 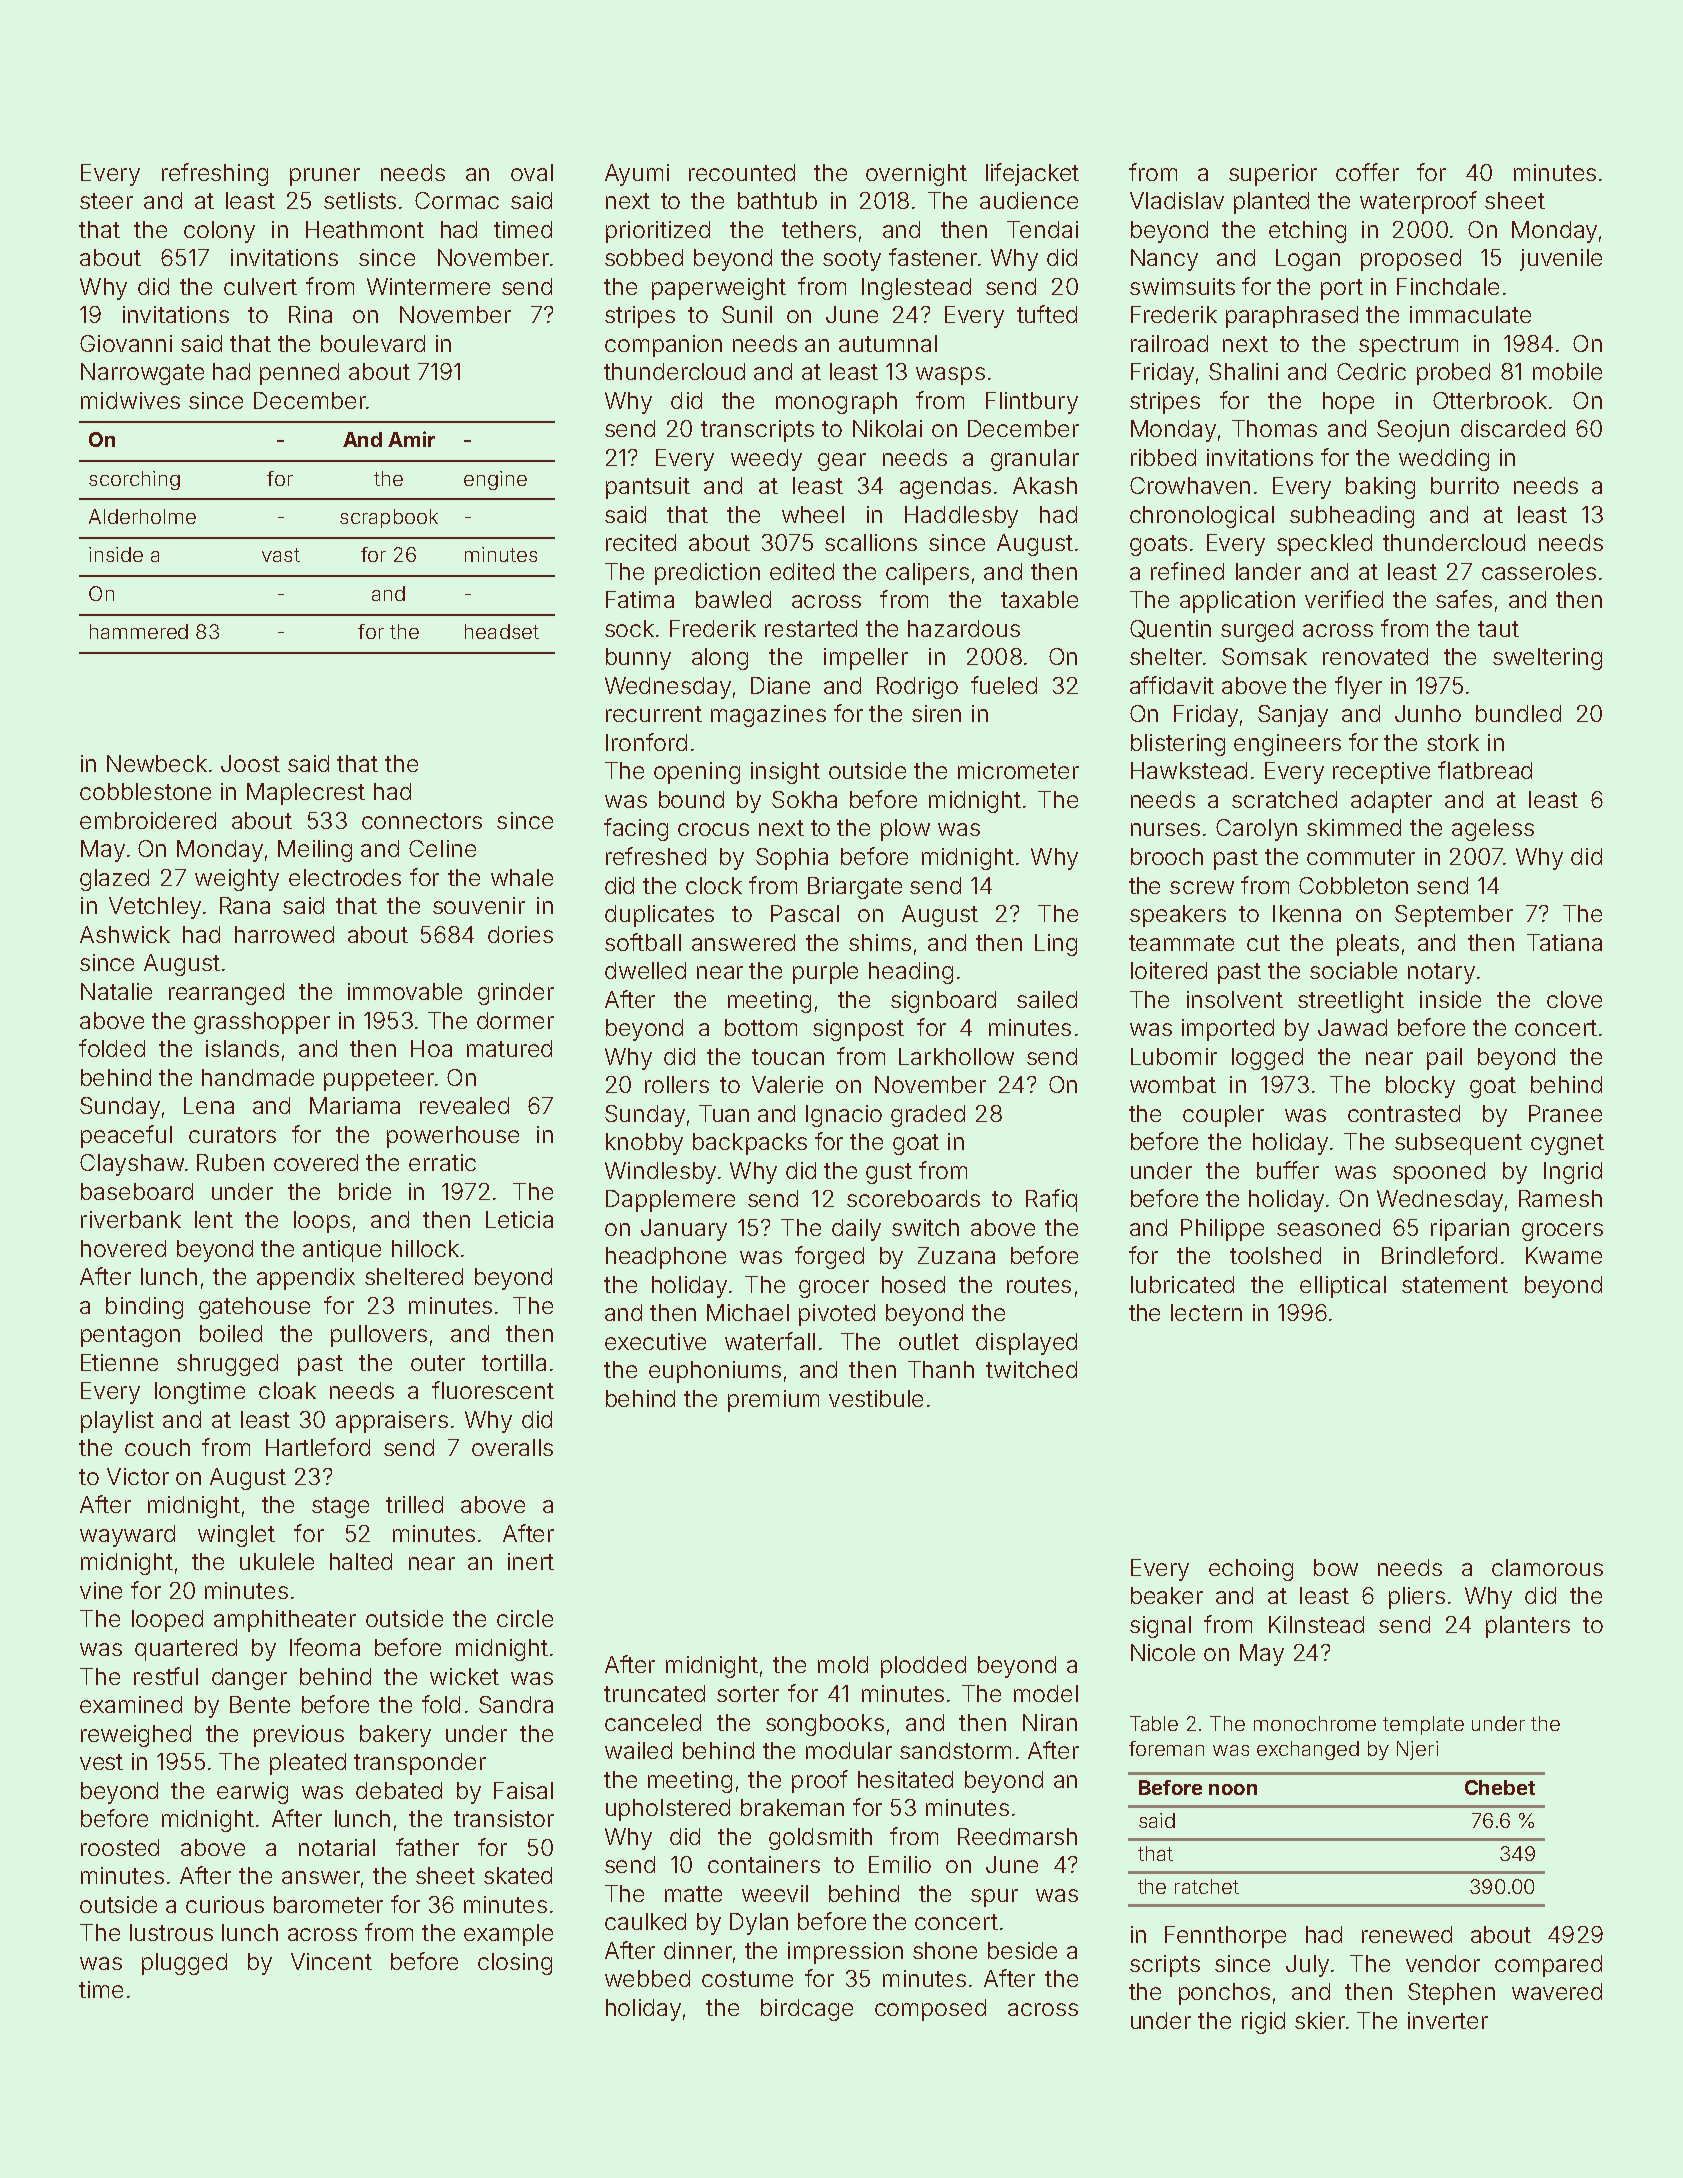 What do you see at coordinates (392, 1422) in the screenshot?
I see `appraisers` at bounding box center [392, 1422].
